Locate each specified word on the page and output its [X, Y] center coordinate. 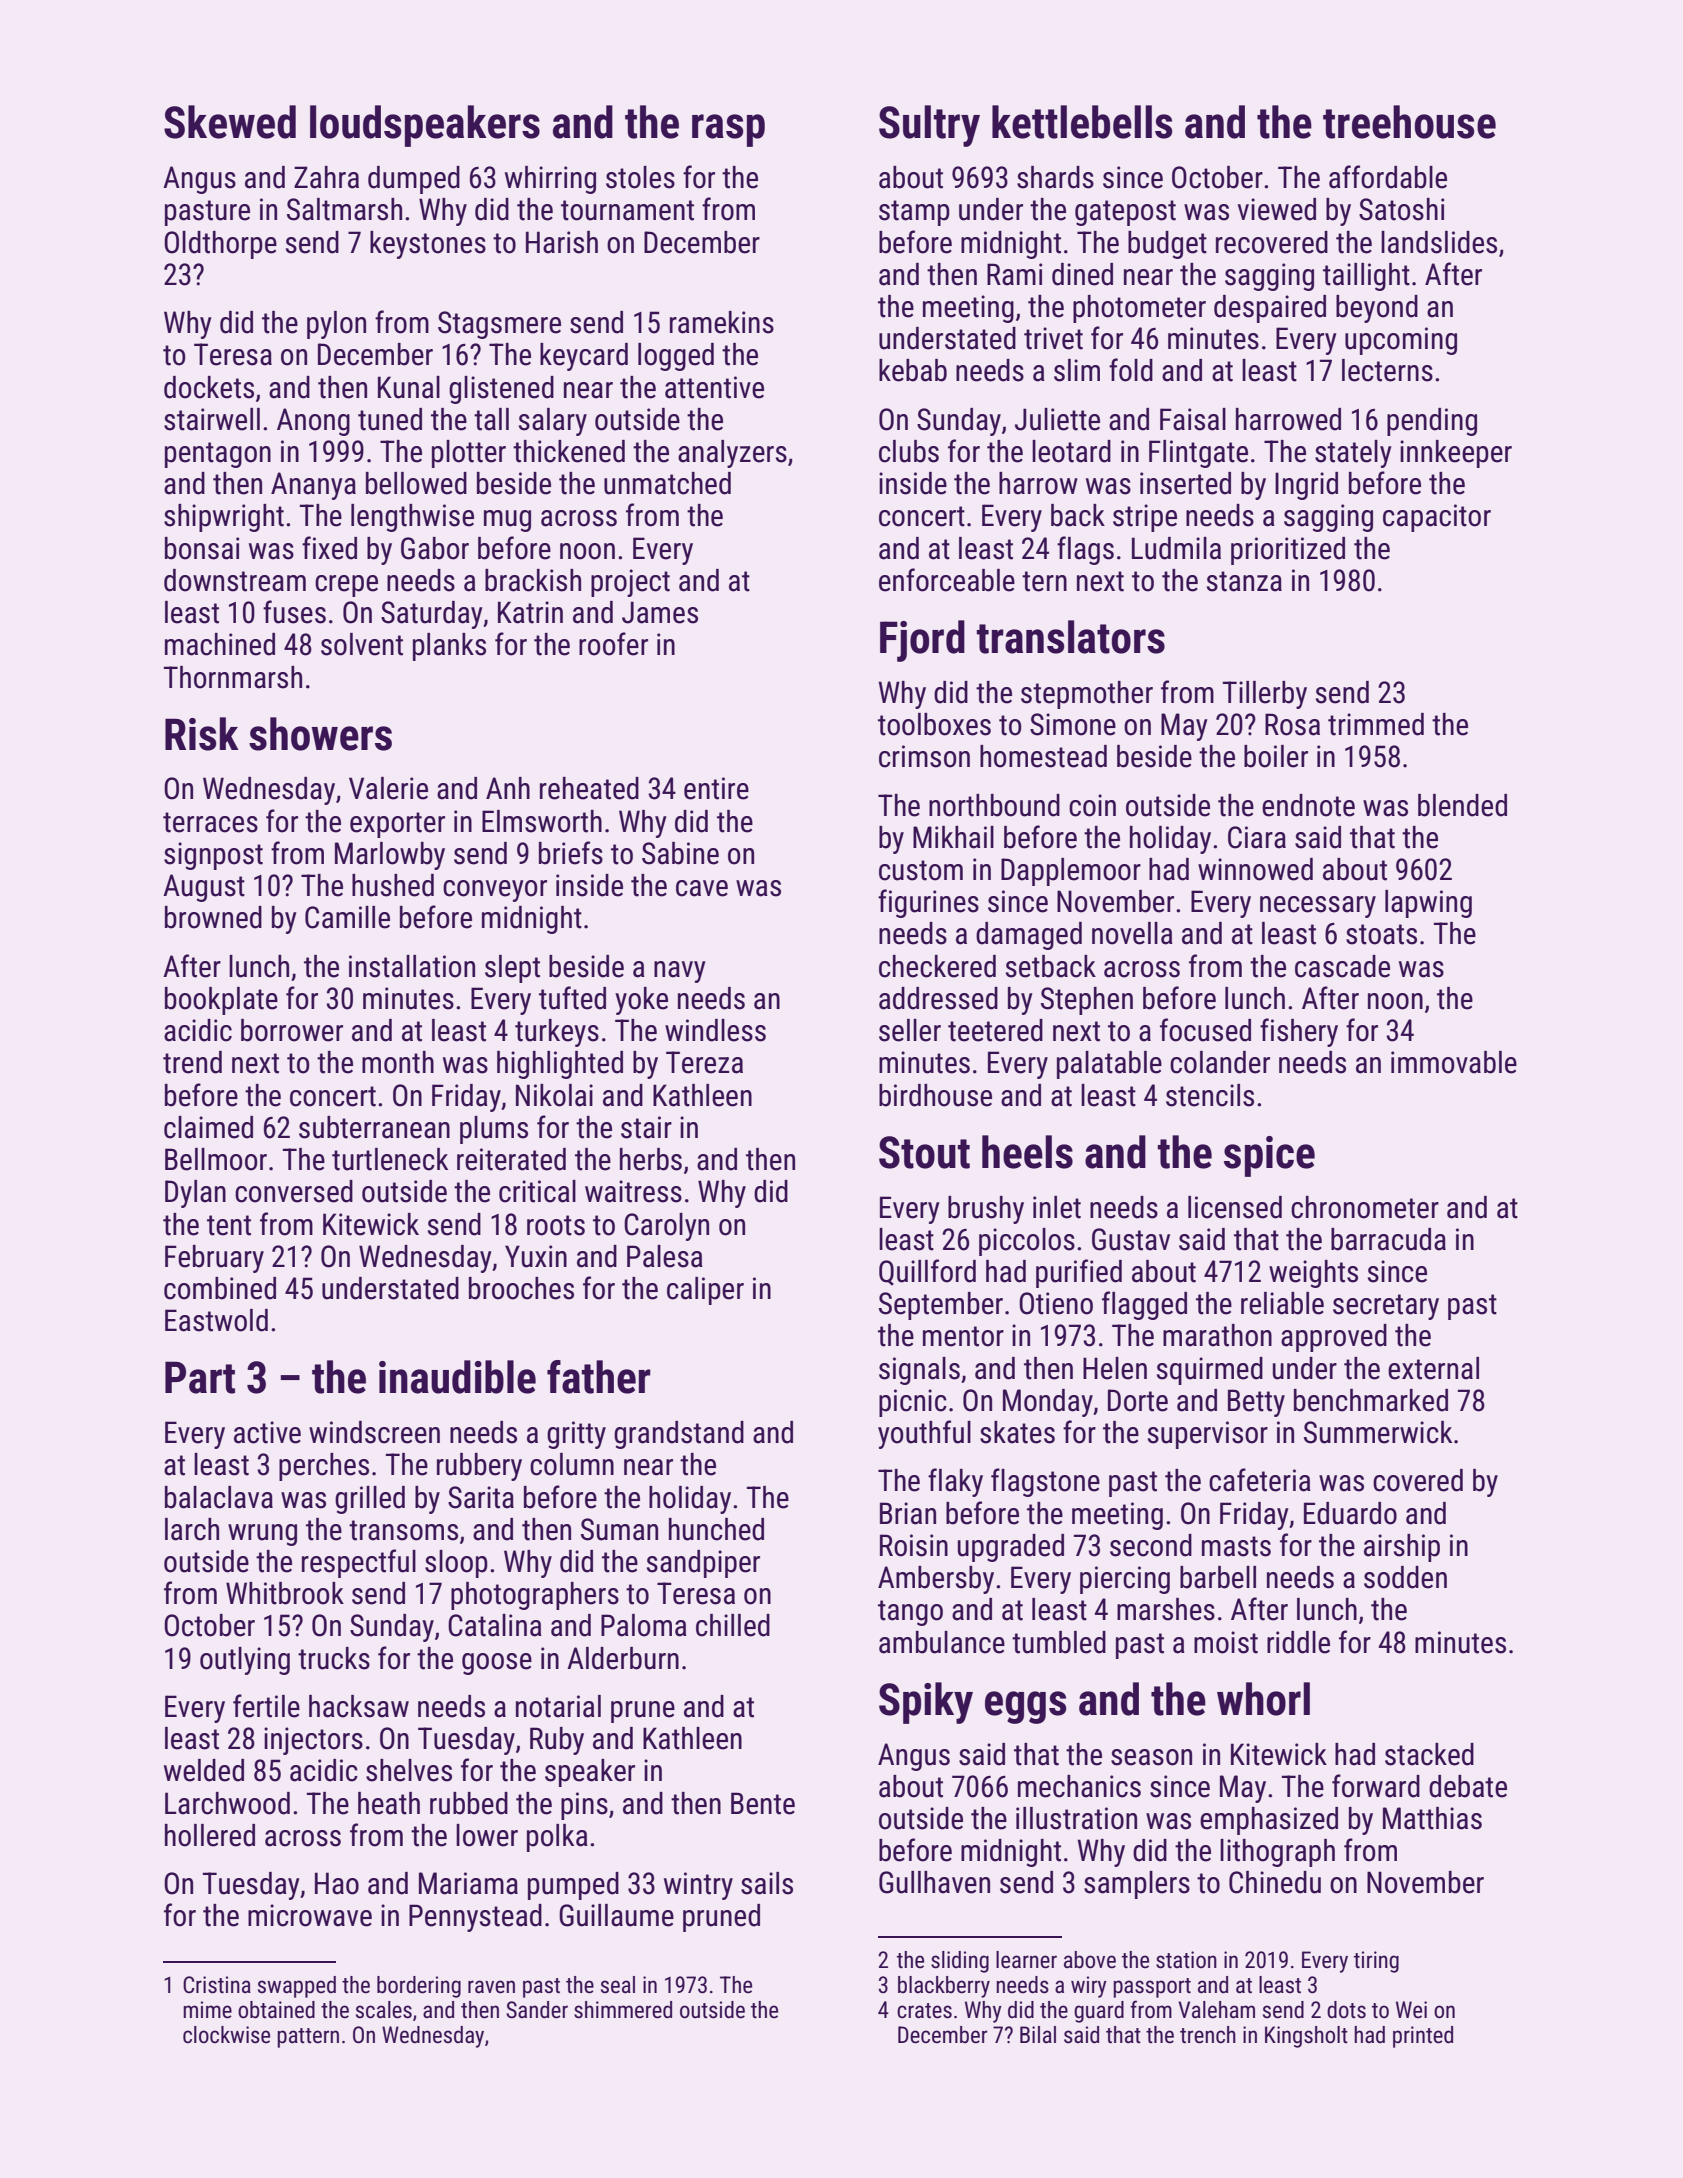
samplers [1137, 1885]
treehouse [1409, 122]
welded [204, 1770]
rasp [728, 130]
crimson [924, 756]
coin [1092, 805]
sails [767, 1883]
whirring [550, 180]
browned [213, 917]
